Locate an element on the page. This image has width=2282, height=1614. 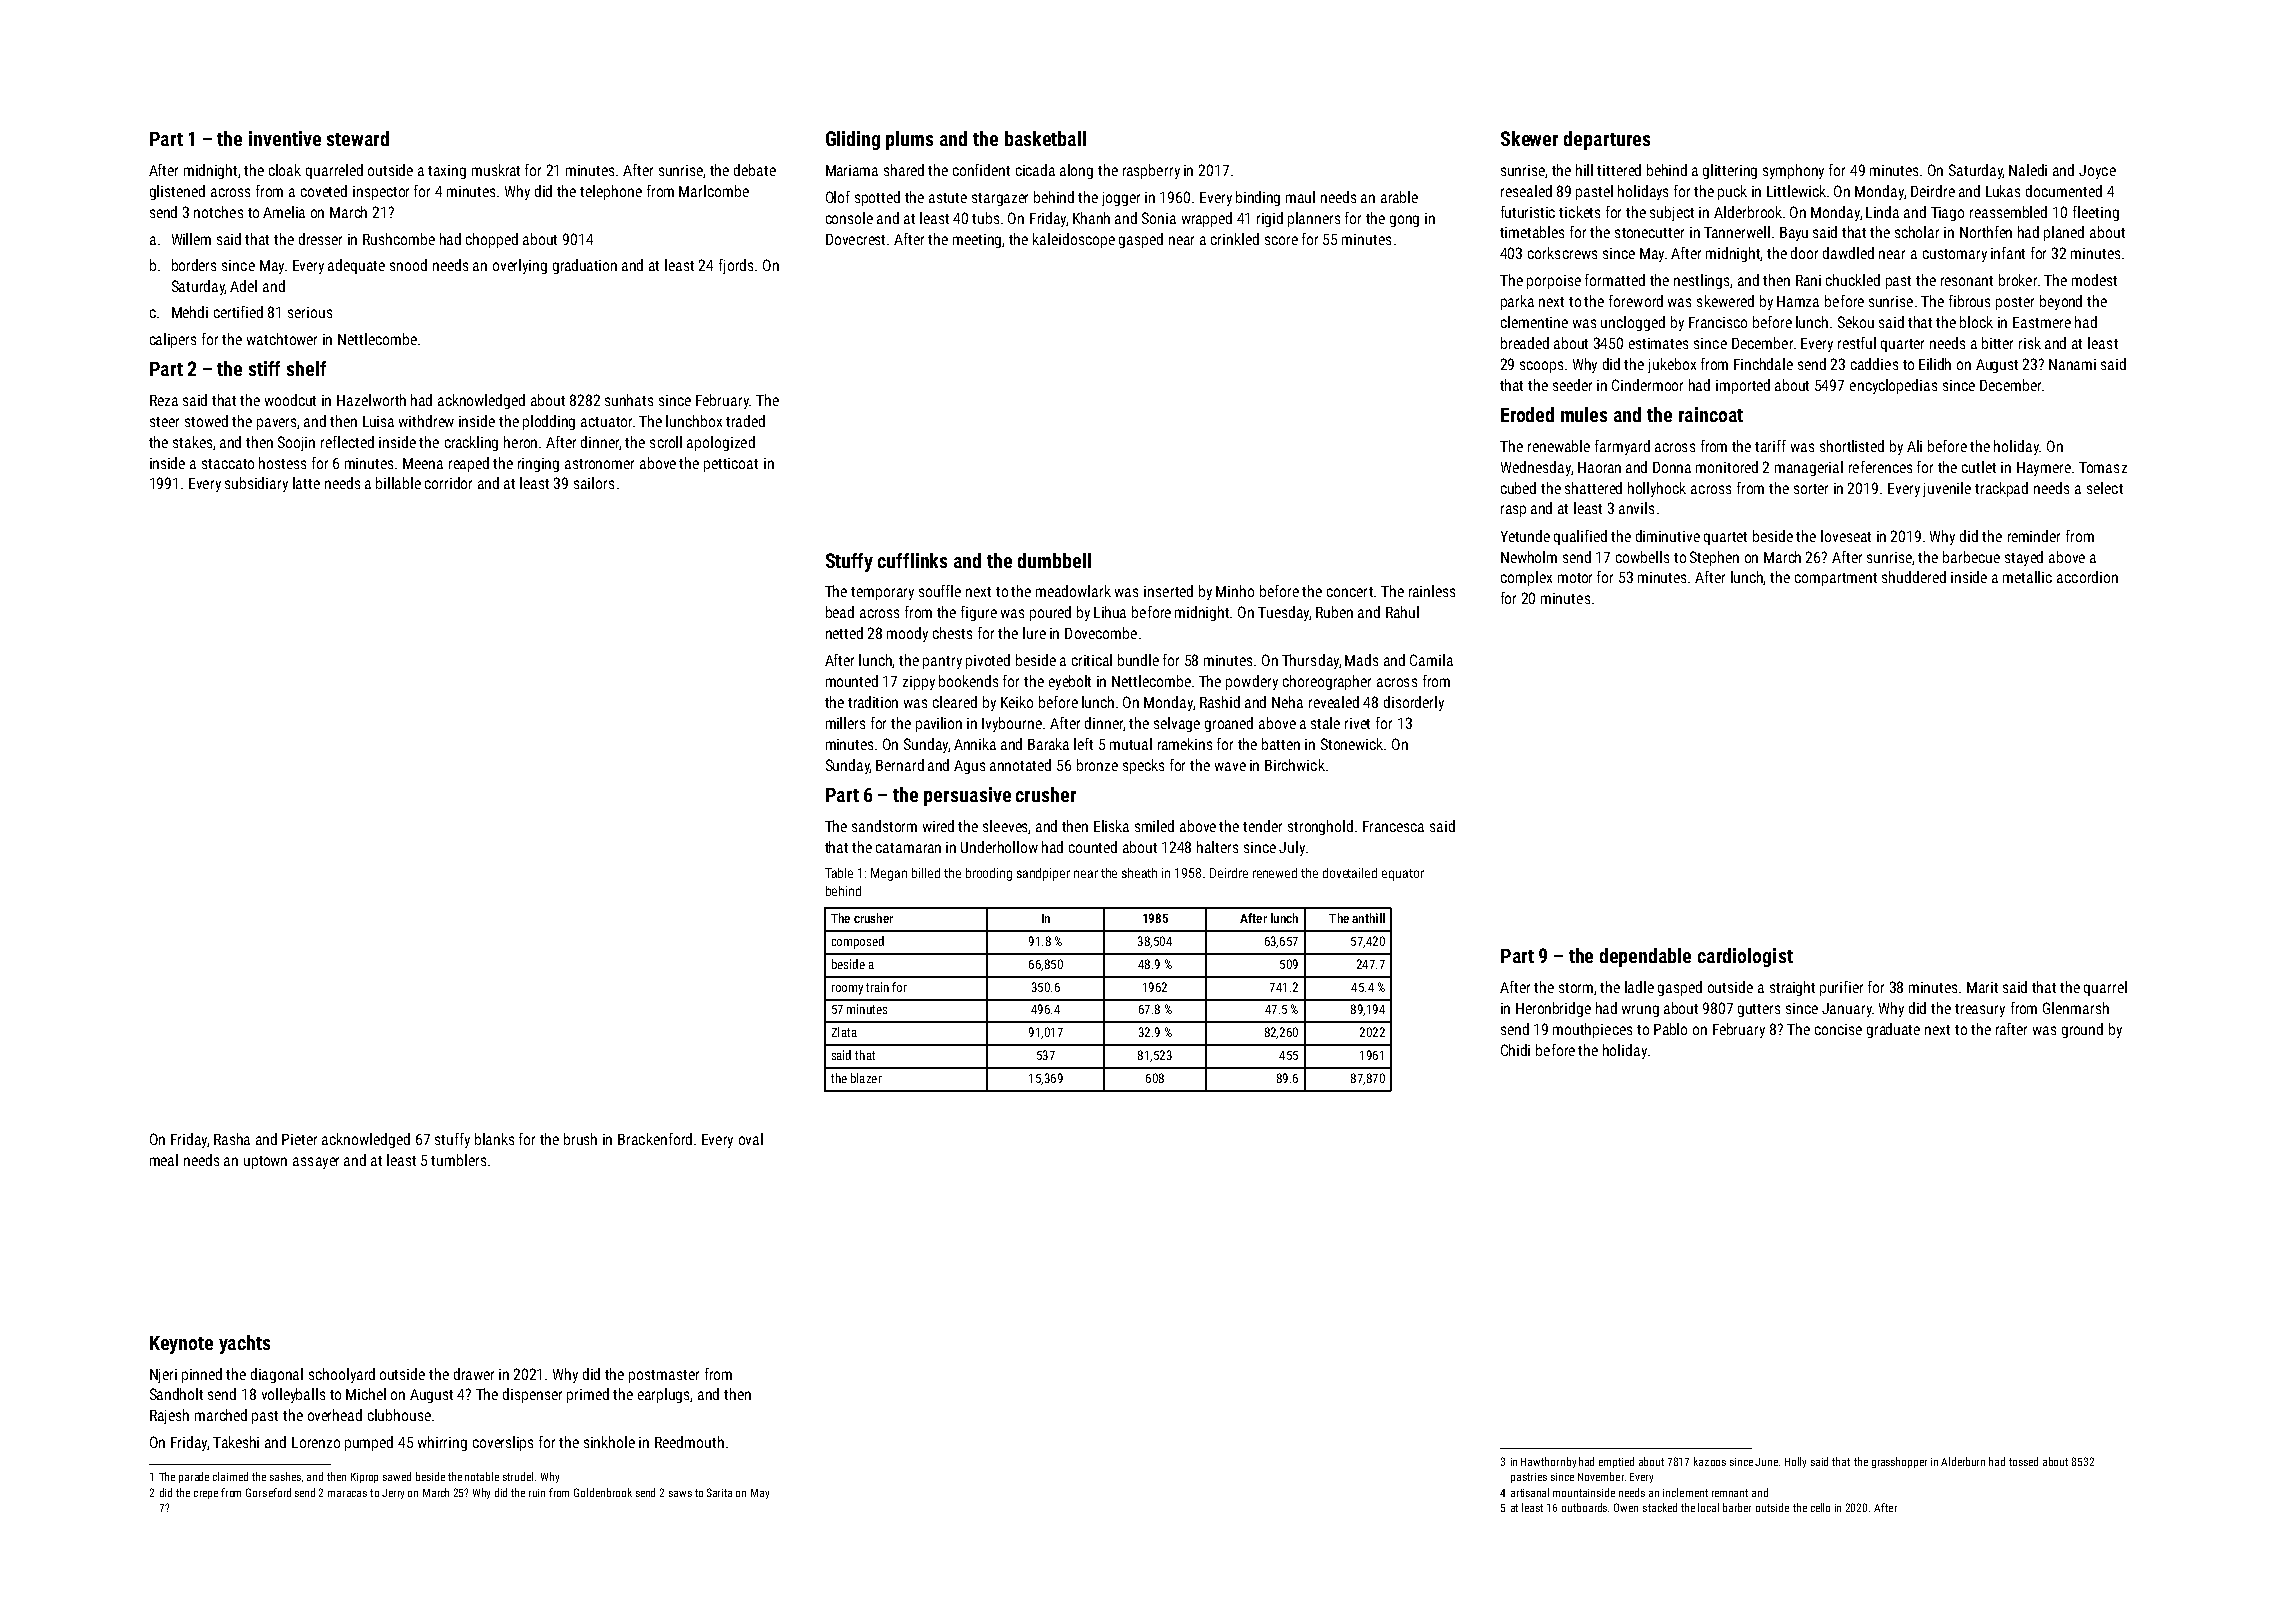
dawdled is located at coordinates (1848, 253).
